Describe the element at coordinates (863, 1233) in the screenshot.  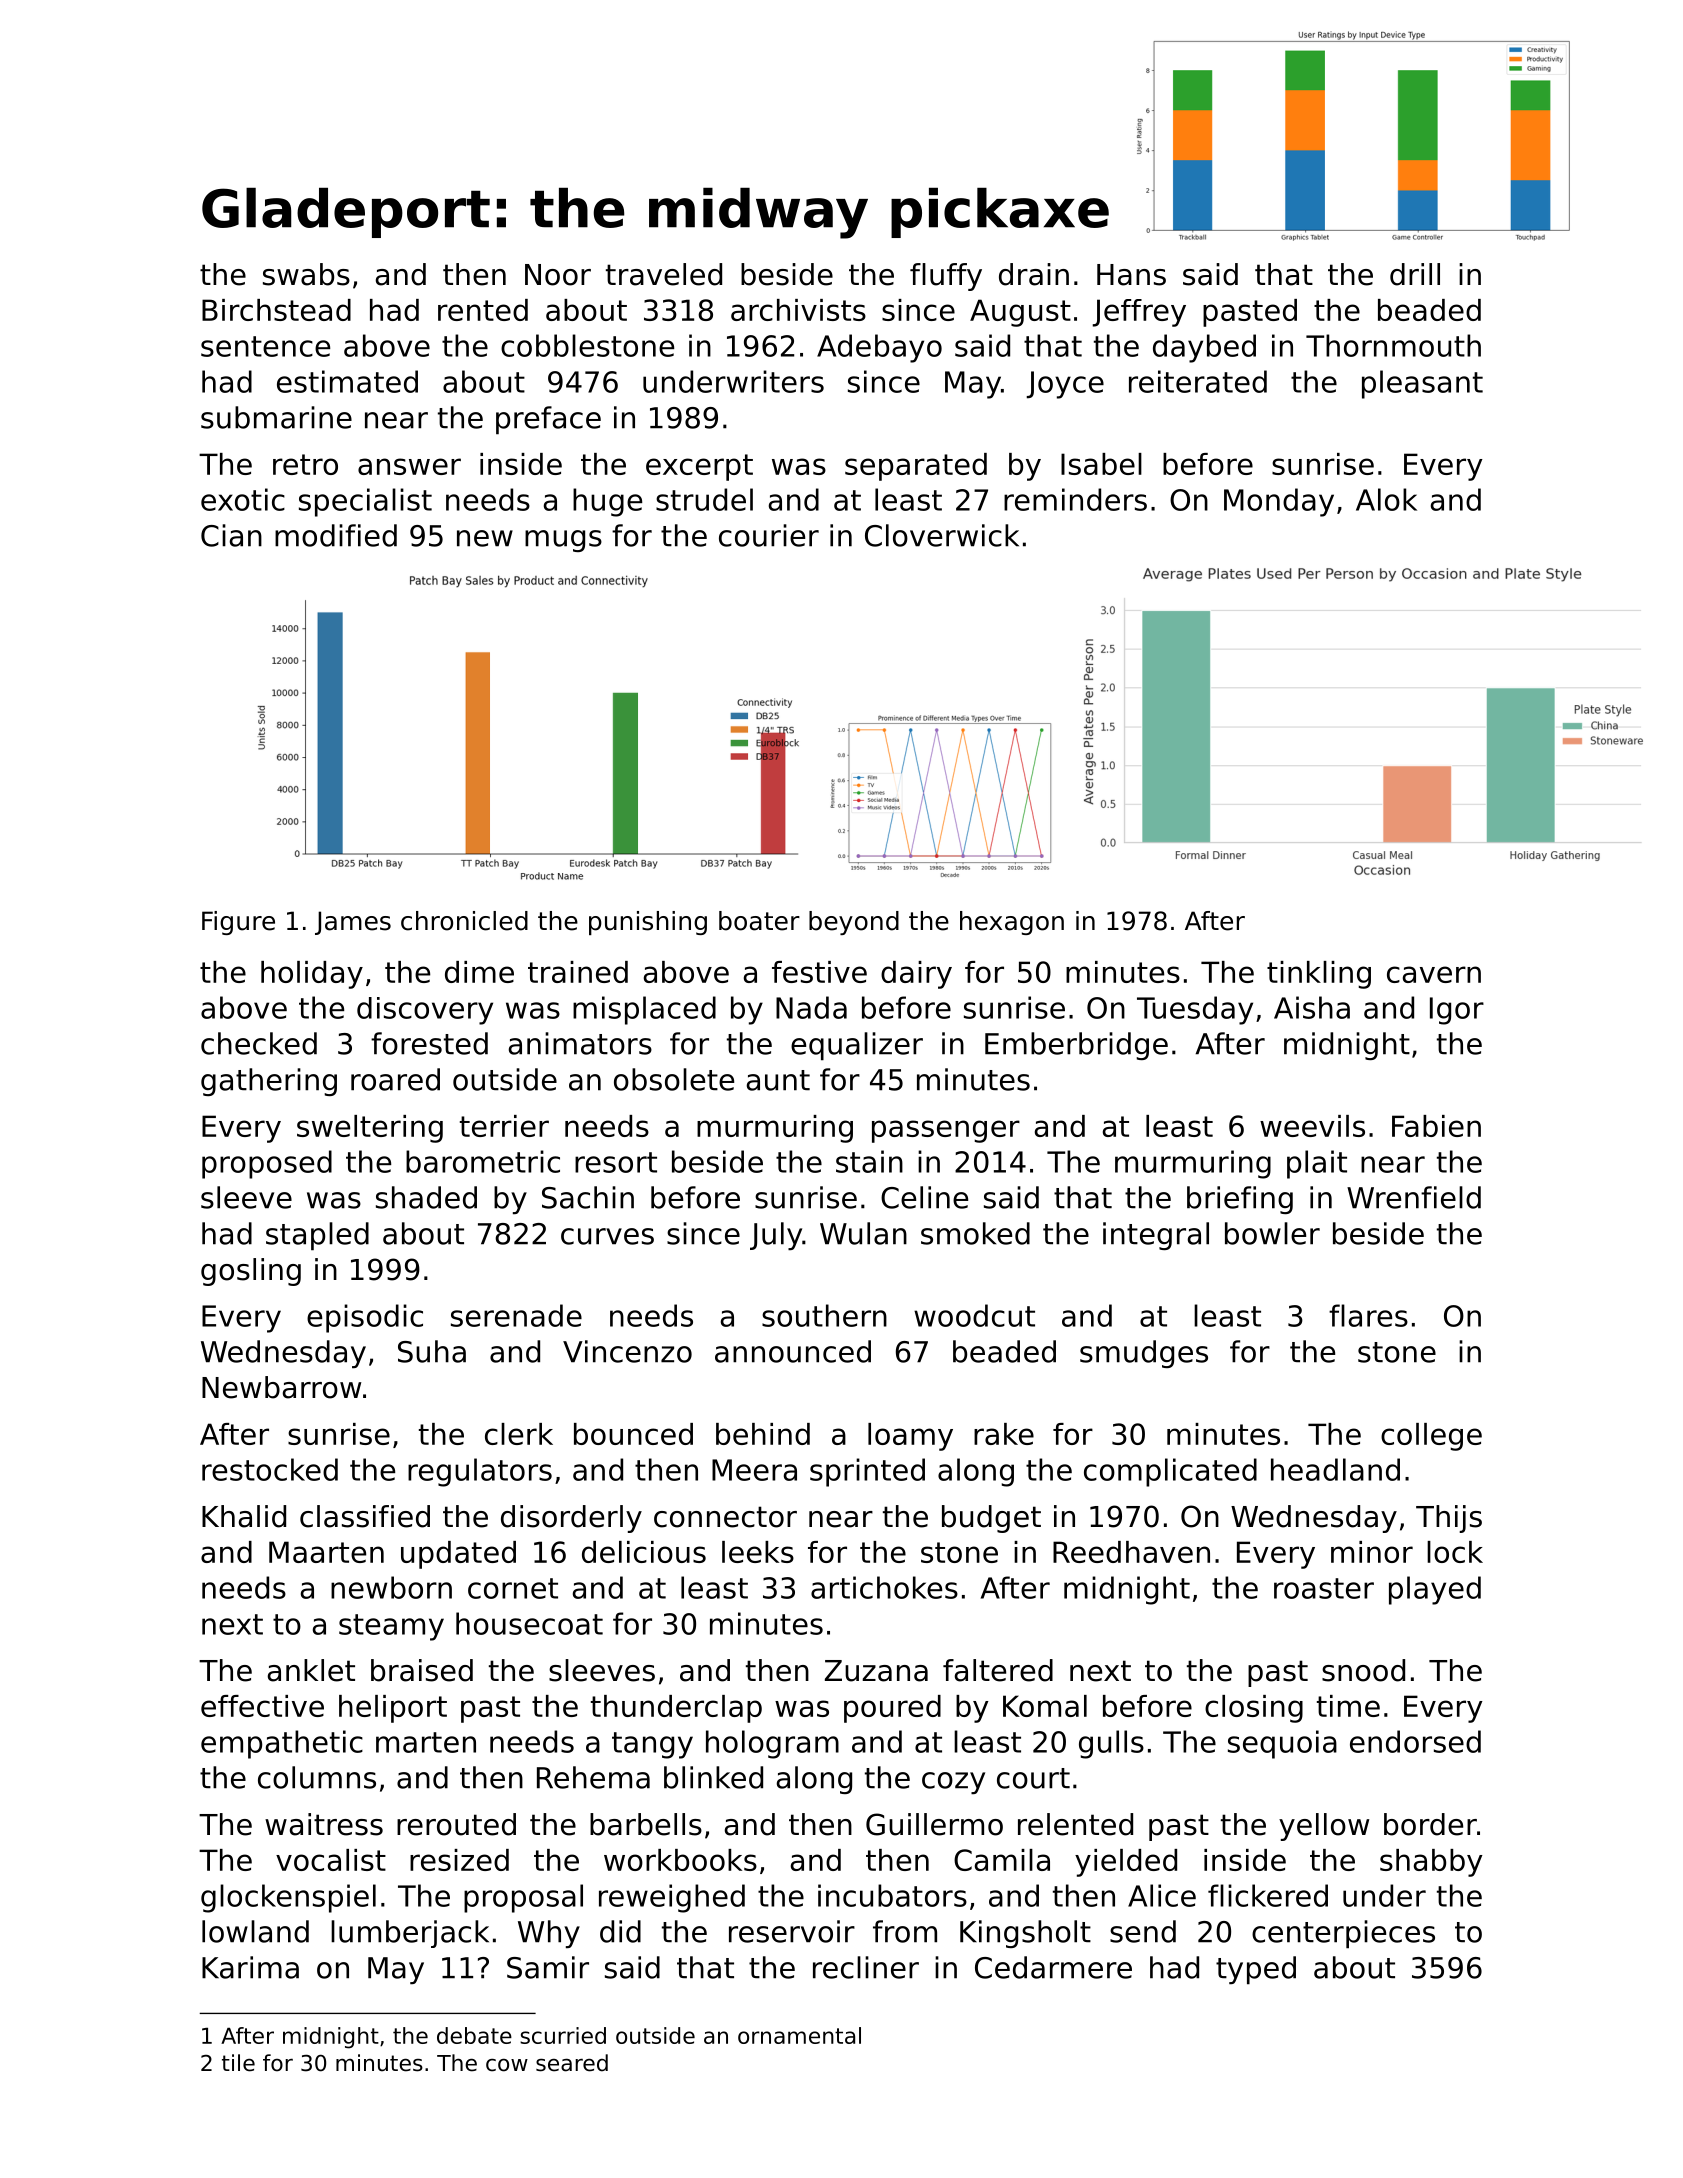
I see `Wulan` at that location.
